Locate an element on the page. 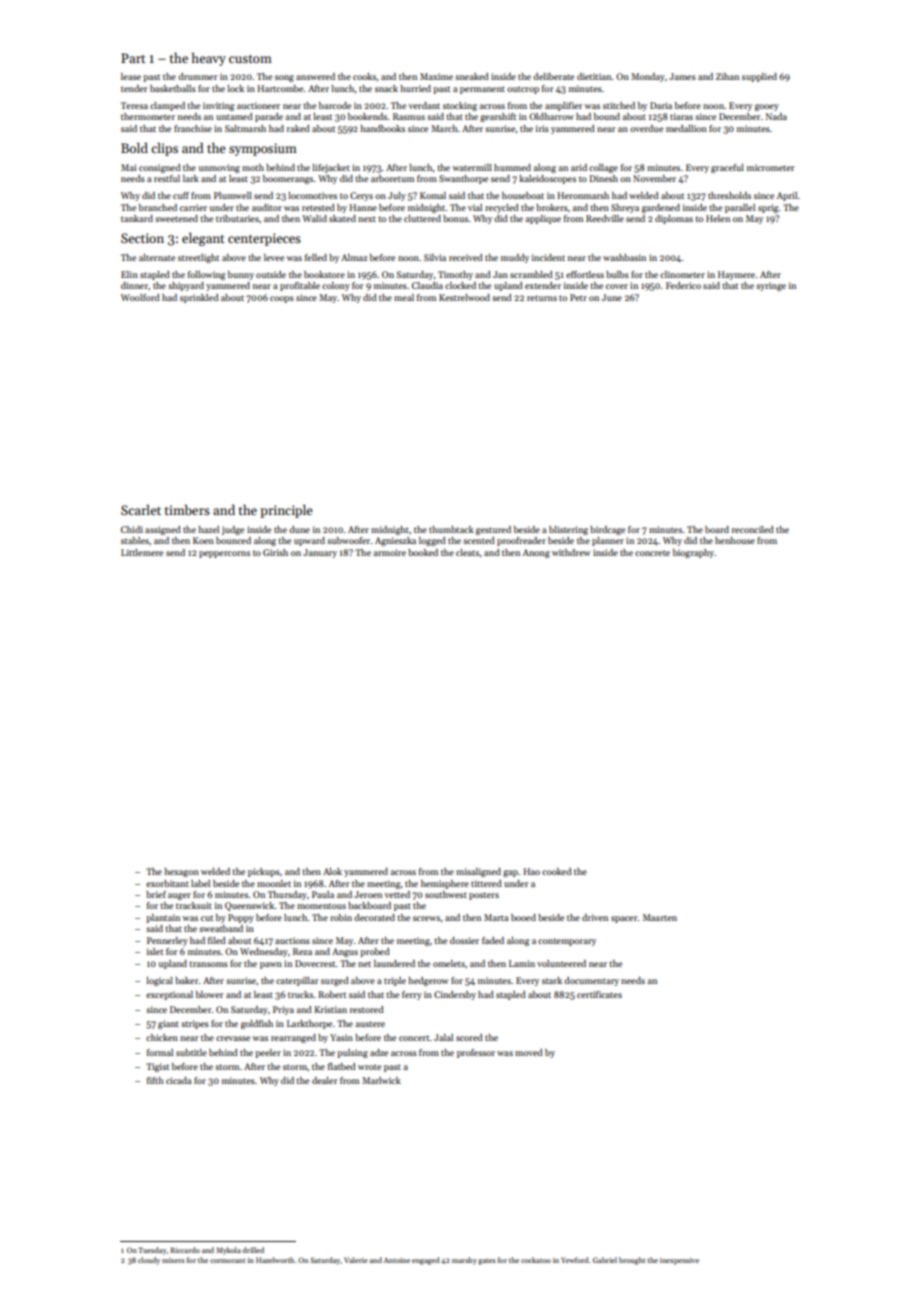  Maarten is located at coordinates (660, 917).
